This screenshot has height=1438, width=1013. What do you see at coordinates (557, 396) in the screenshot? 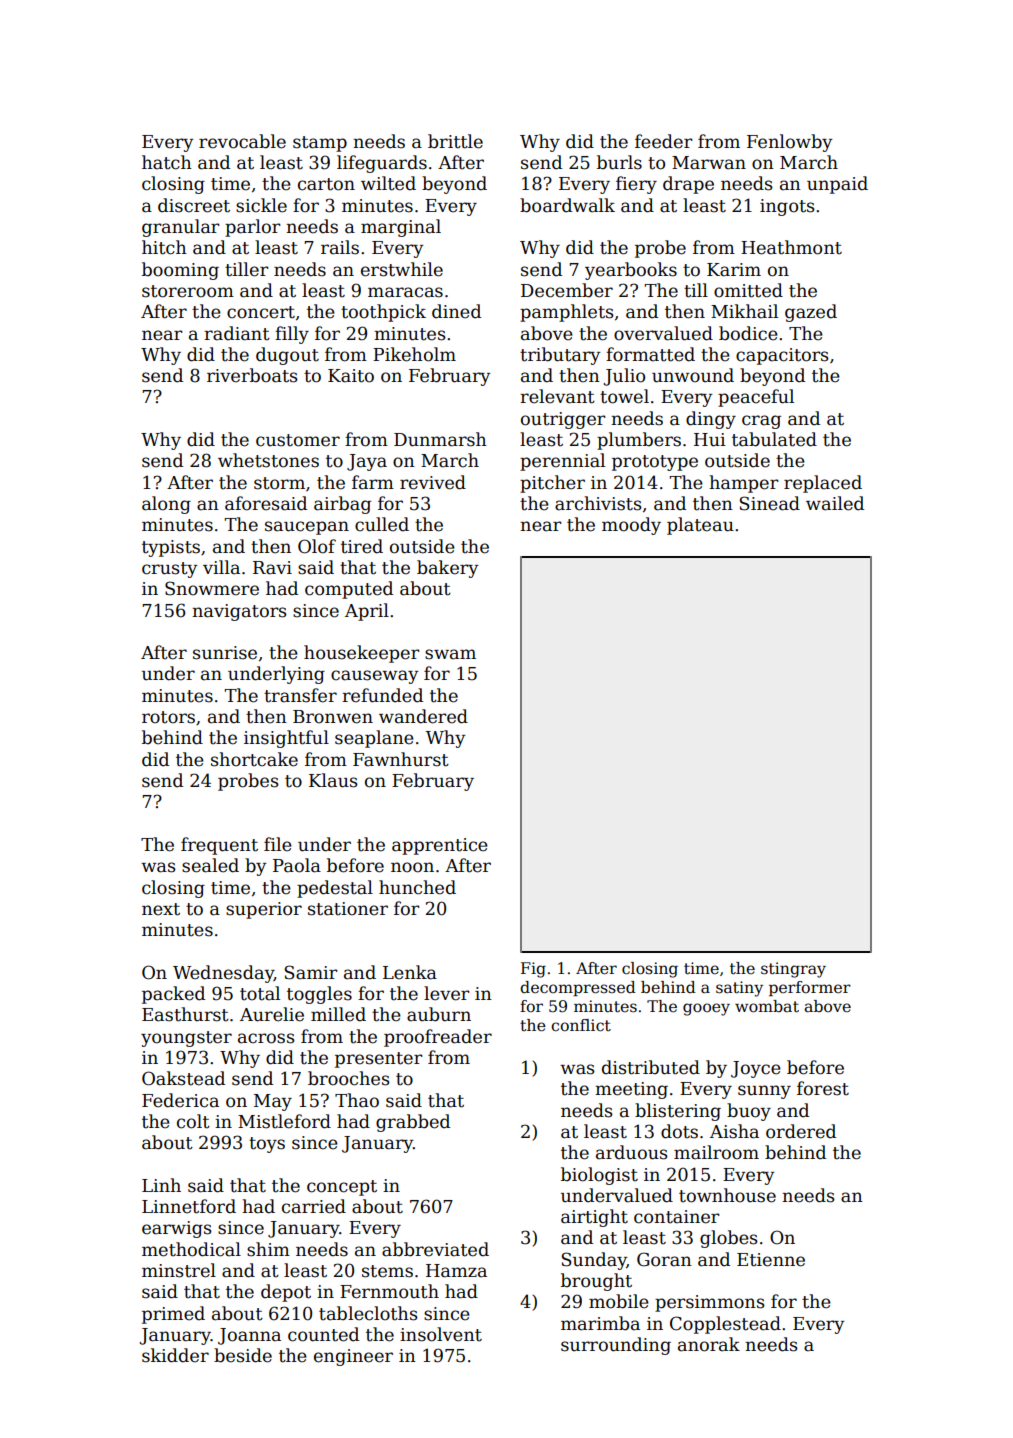
I see `relevant` at bounding box center [557, 396].
